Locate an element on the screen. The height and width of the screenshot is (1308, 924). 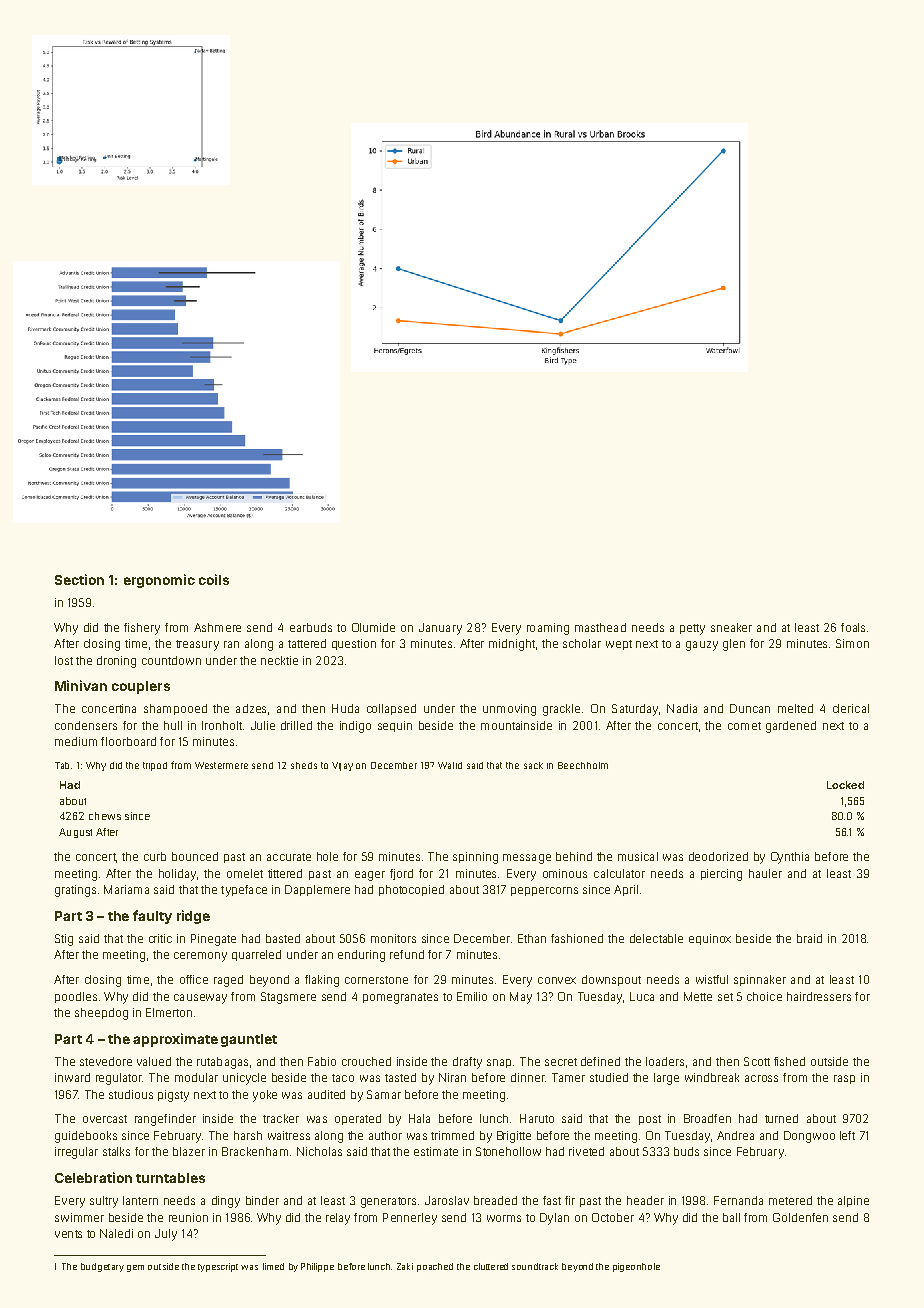
message is located at coordinates (527, 859).
